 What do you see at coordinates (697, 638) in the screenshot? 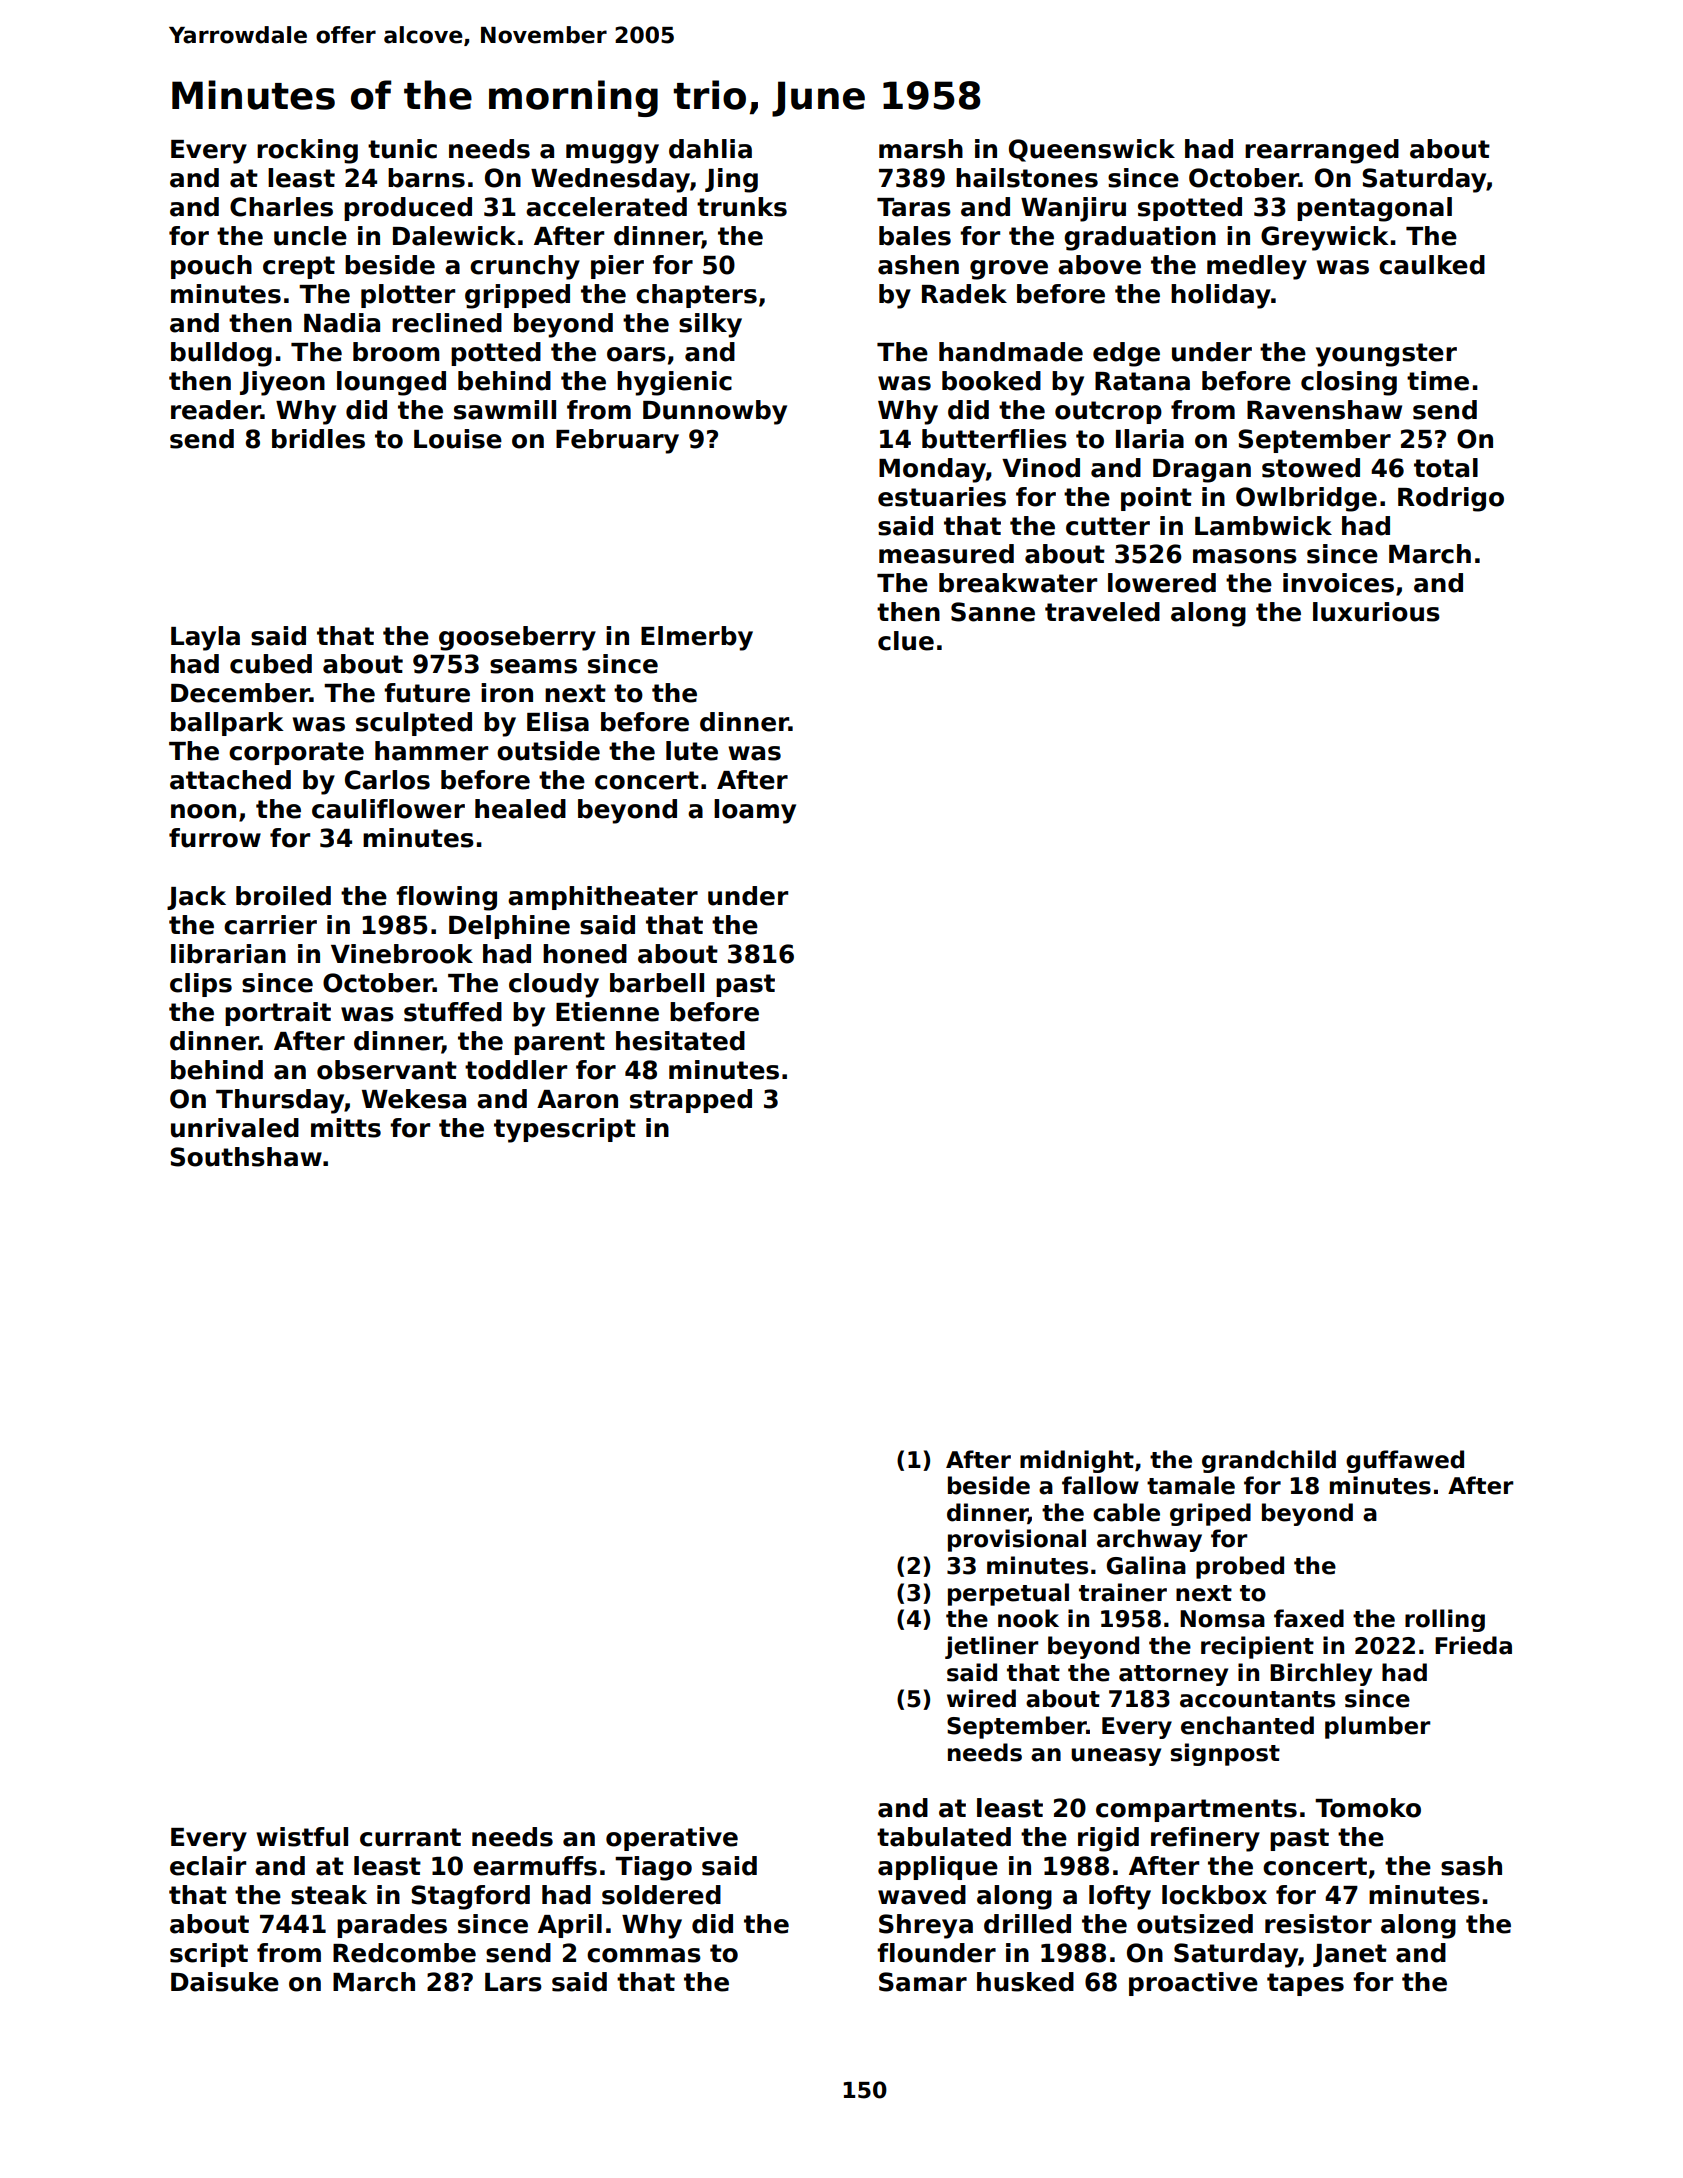
I see `Elmerby` at bounding box center [697, 638].
